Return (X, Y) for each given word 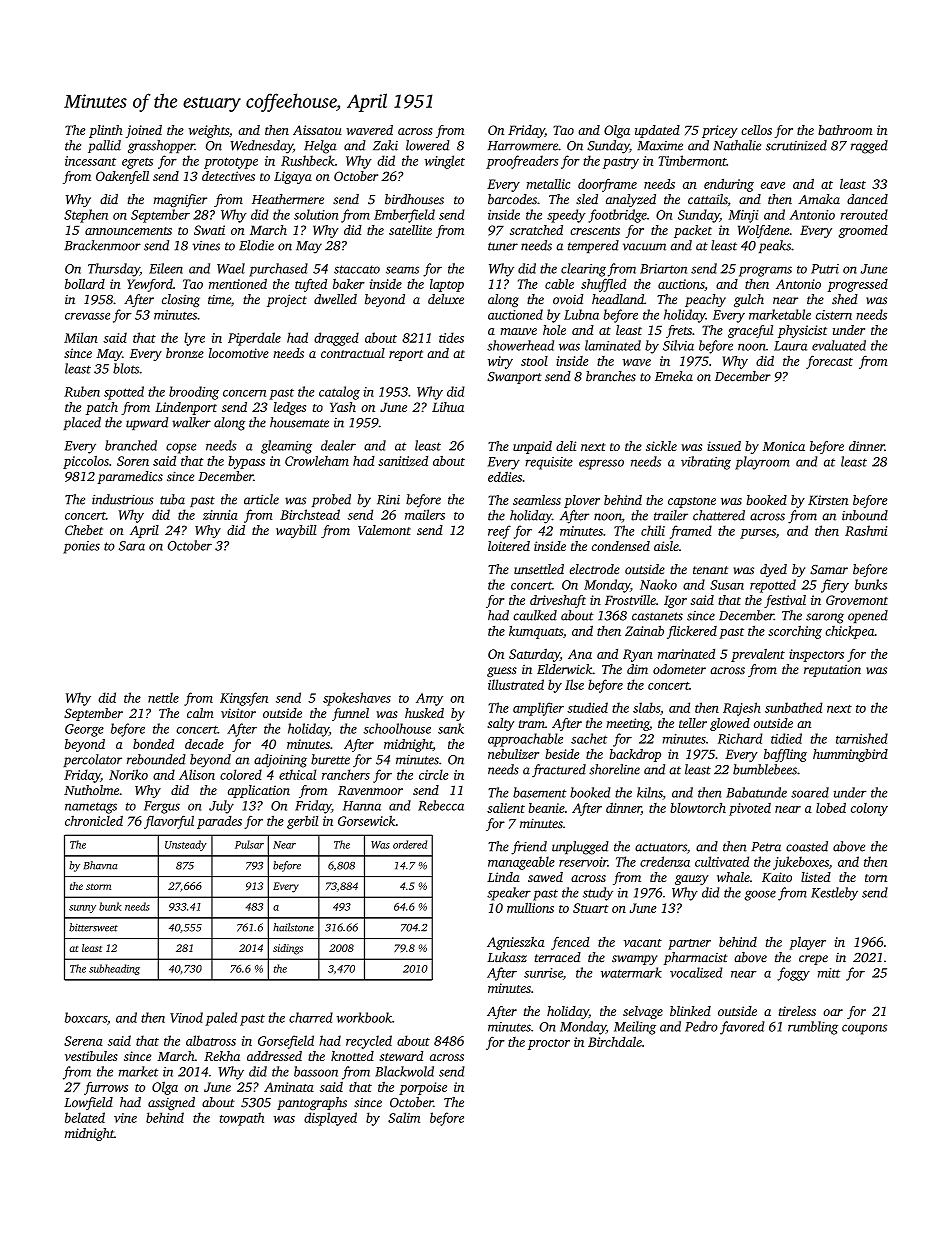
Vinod (186, 1017)
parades (219, 822)
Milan (81, 337)
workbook (364, 1017)
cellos (756, 130)
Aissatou (317, 130)
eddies (505, 477)
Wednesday (261, 147)
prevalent (758, 655)
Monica (783, 446)
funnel (350, 714)
